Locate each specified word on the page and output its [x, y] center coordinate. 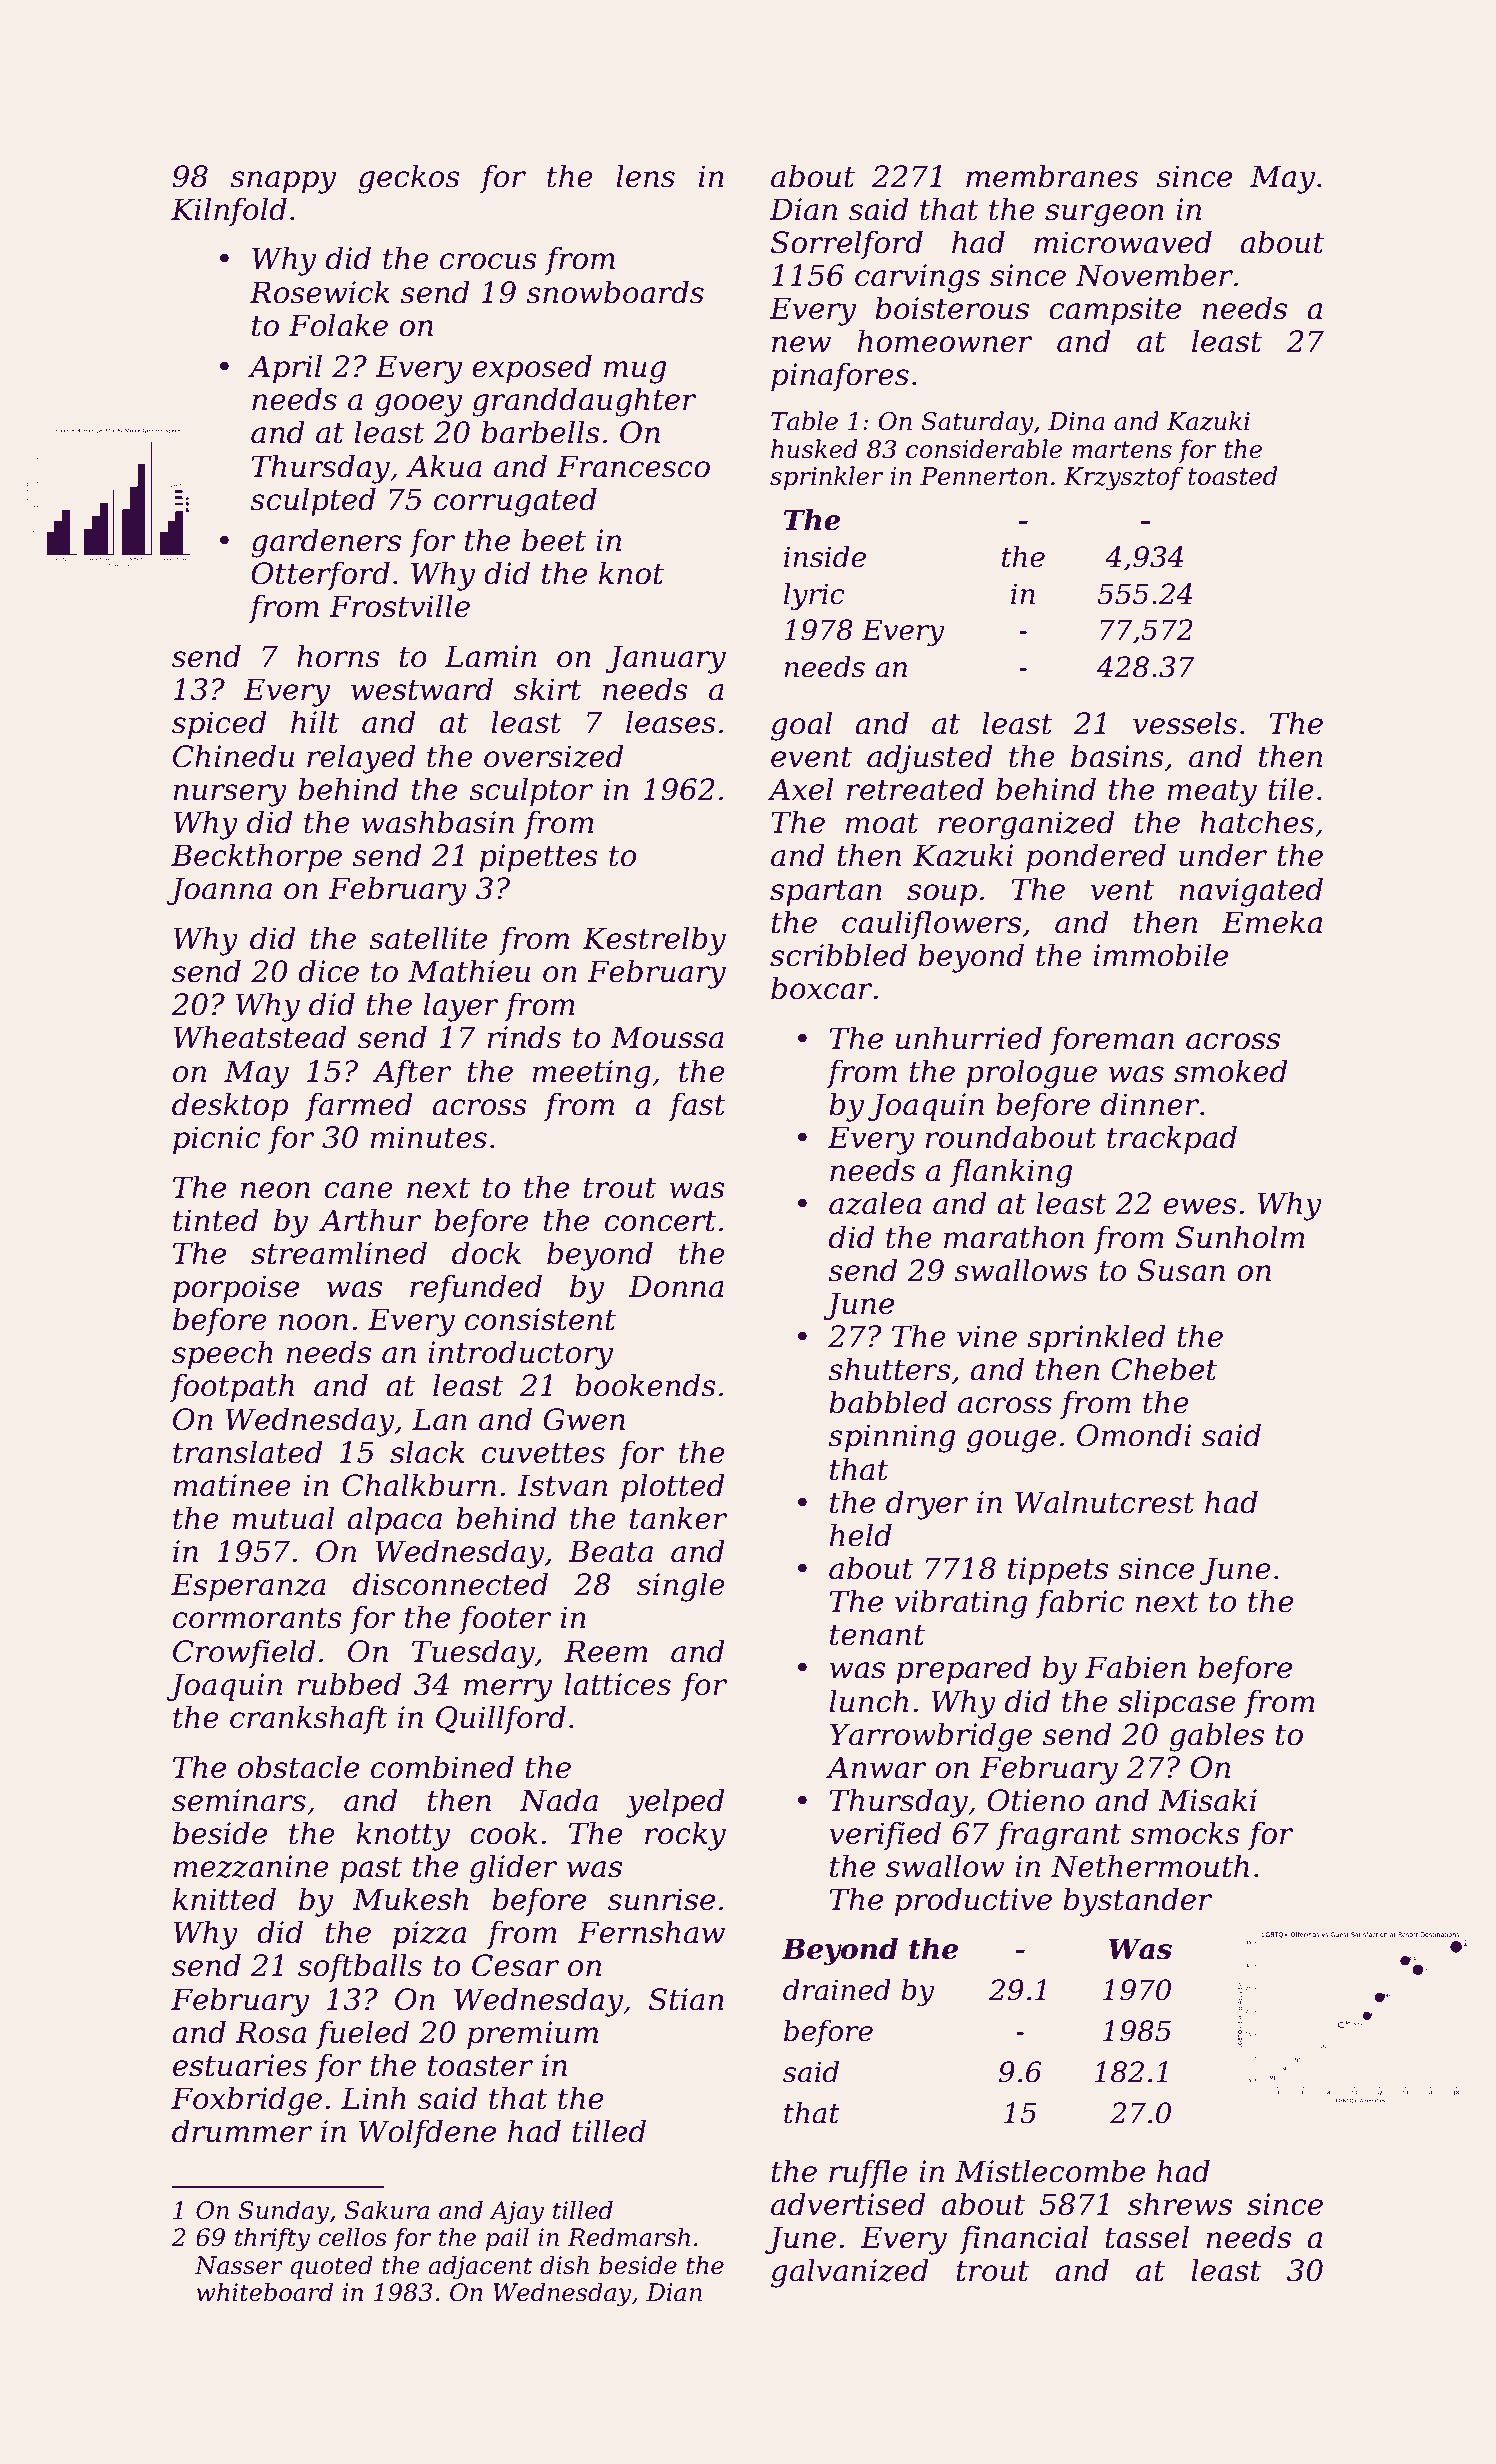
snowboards [615, 292]
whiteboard [265, 2292]
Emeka [1272, 922]
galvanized [849, 2273]
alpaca [394, 1520]
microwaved [1123, 242]
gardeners [326, 543]
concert [660, 1221]
